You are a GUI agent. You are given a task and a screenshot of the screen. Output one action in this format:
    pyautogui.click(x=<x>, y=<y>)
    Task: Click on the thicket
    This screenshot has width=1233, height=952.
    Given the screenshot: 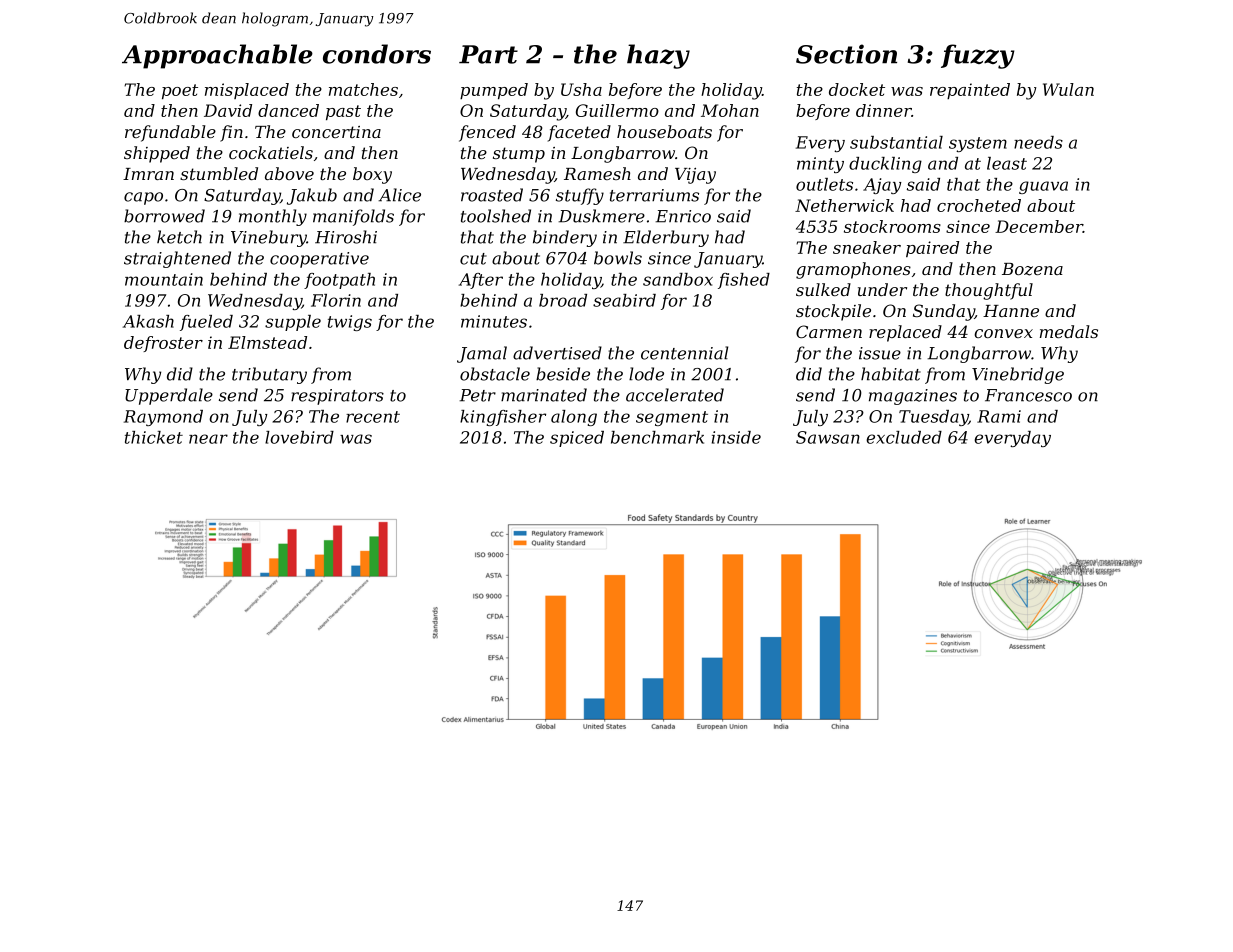 What is the action you would take?
    pyautogui.click(x=154, y=437)
